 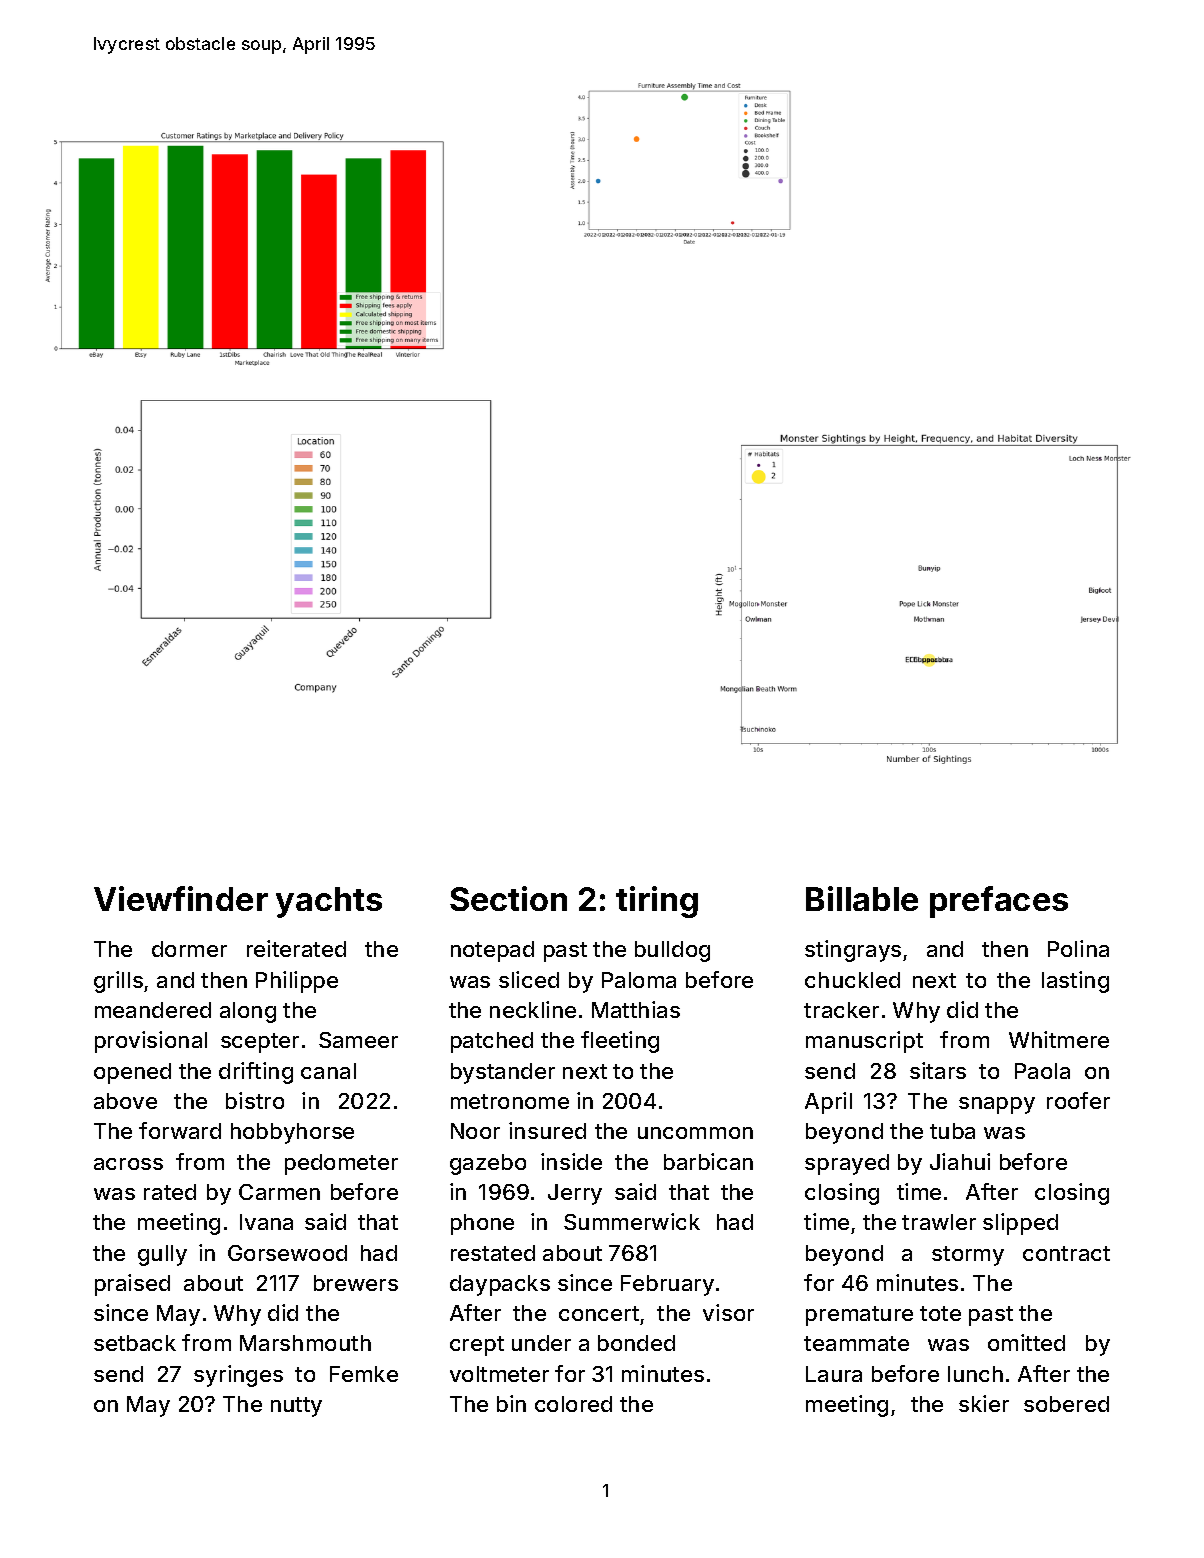 I want to click on grills, so click(x=118, y=982).
